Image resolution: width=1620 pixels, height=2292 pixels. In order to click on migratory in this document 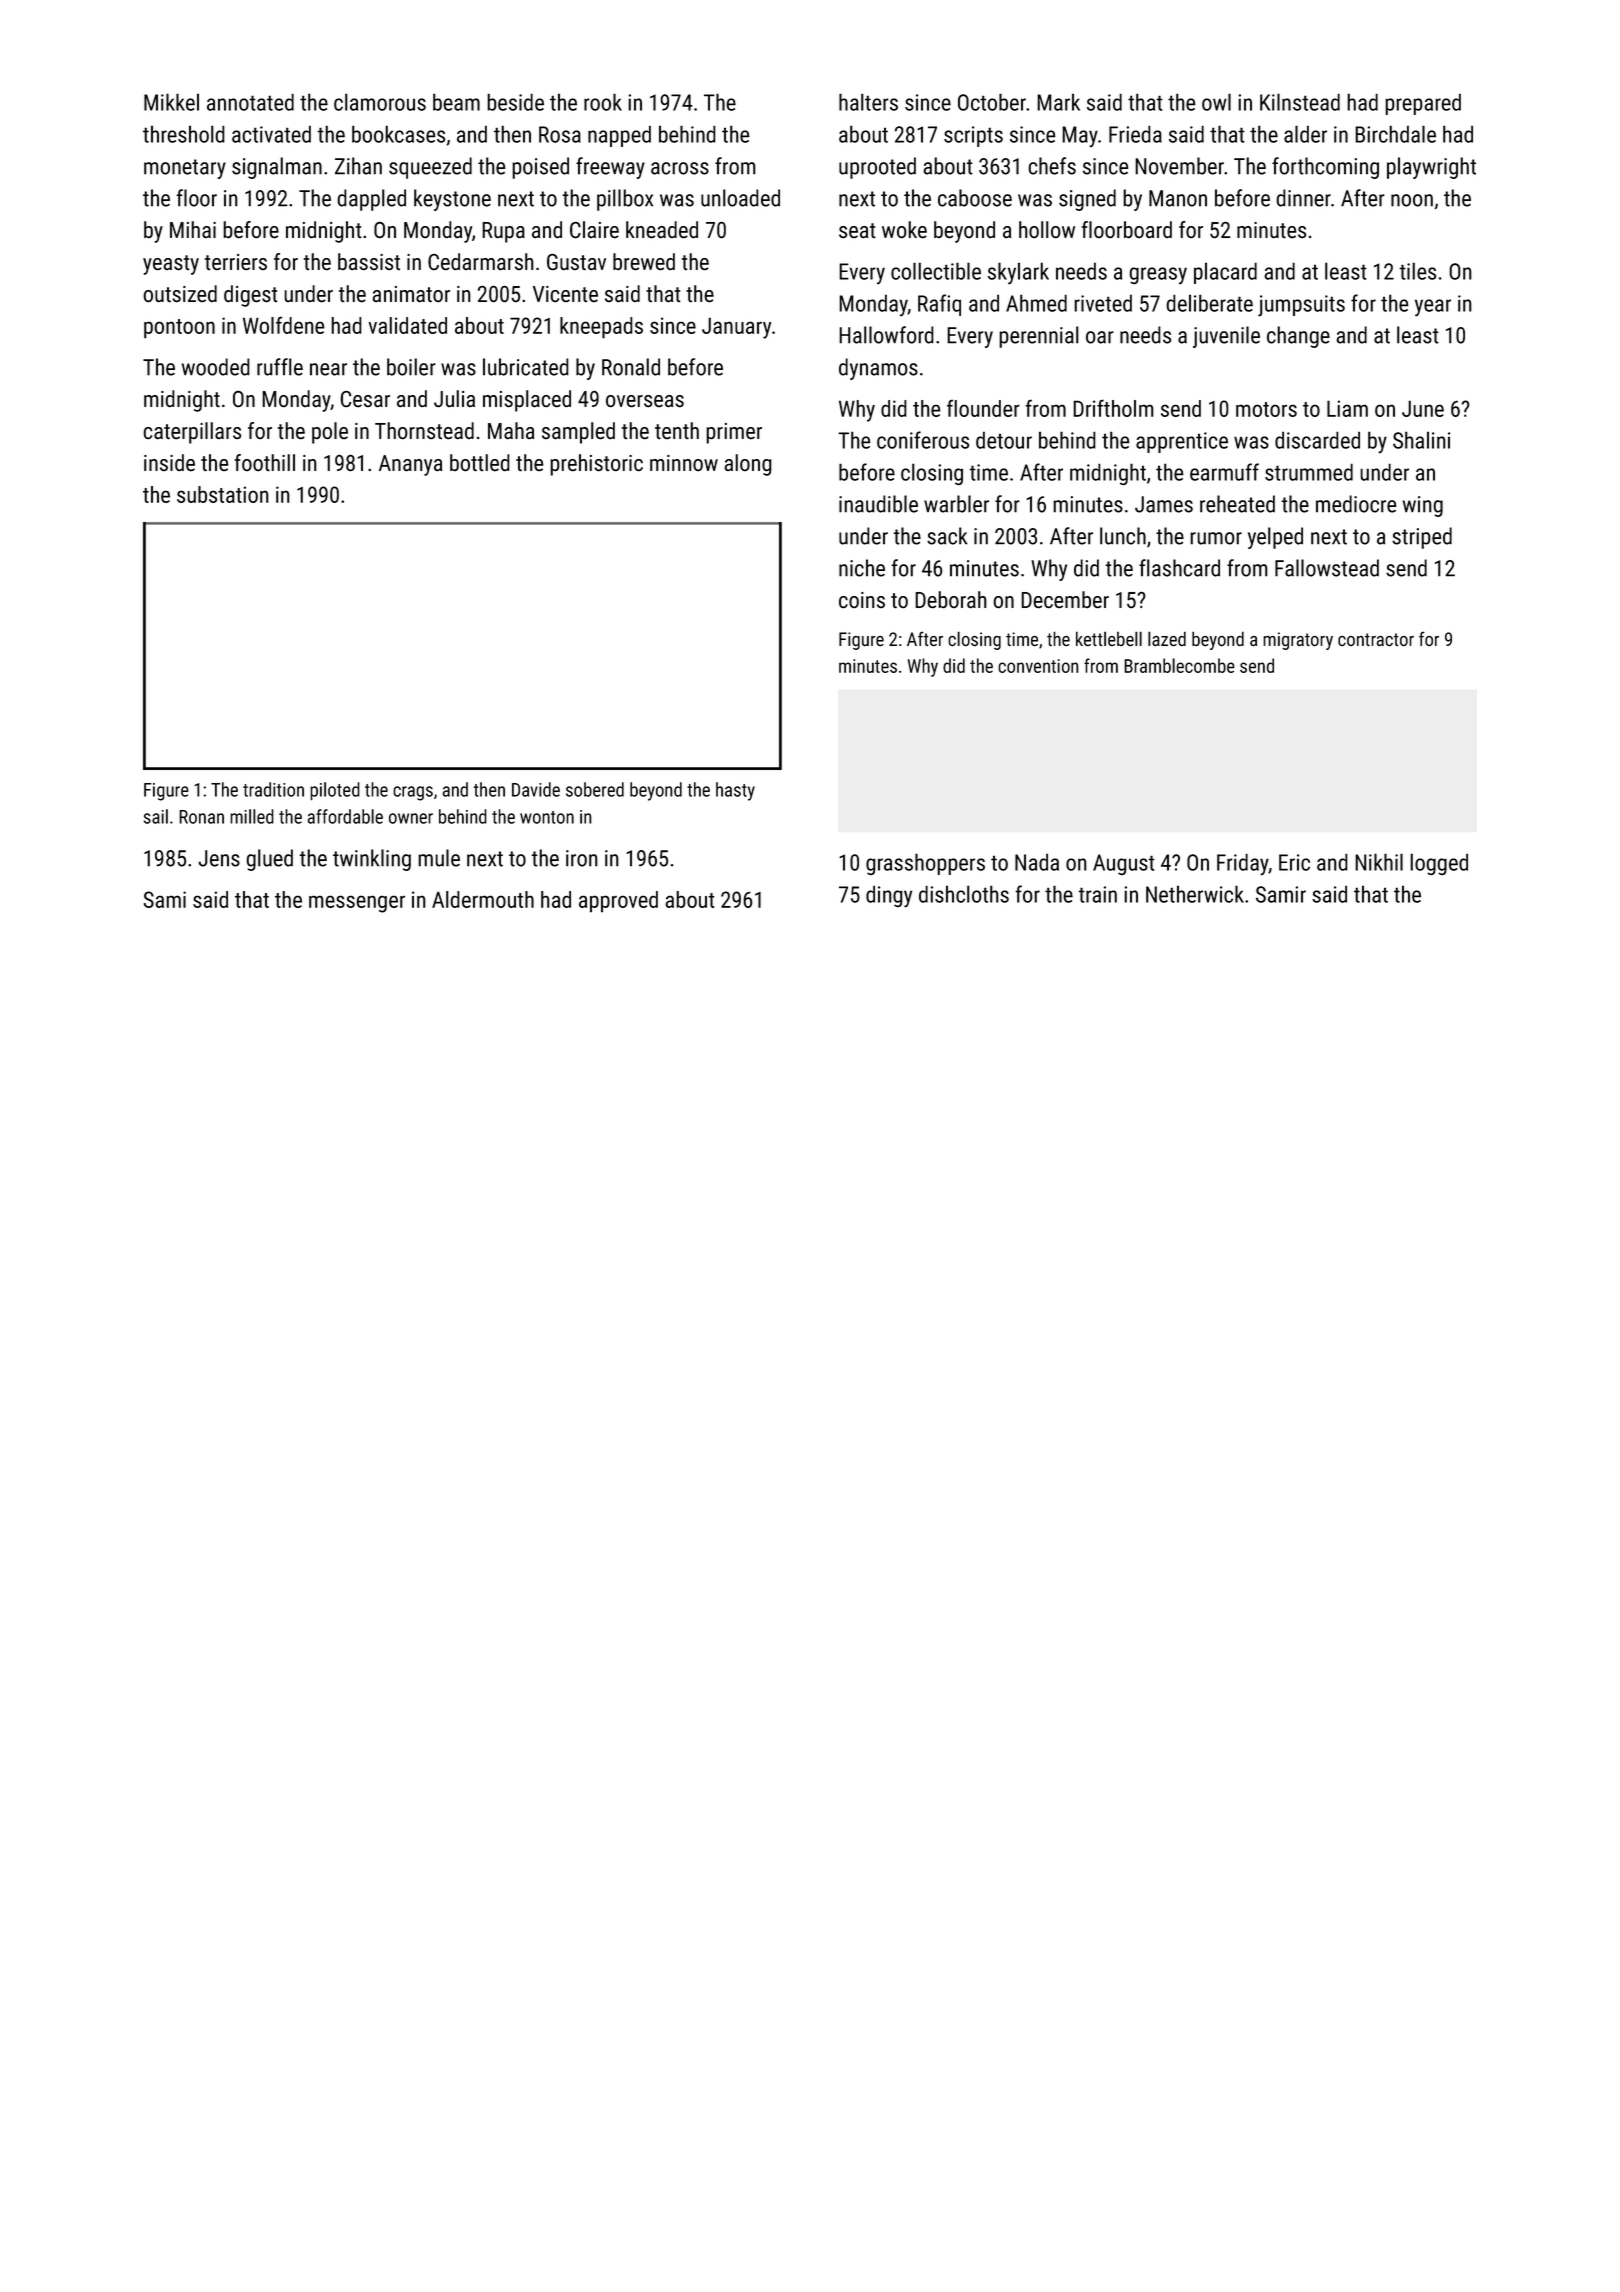, I will do `click(1298, 641)`.
